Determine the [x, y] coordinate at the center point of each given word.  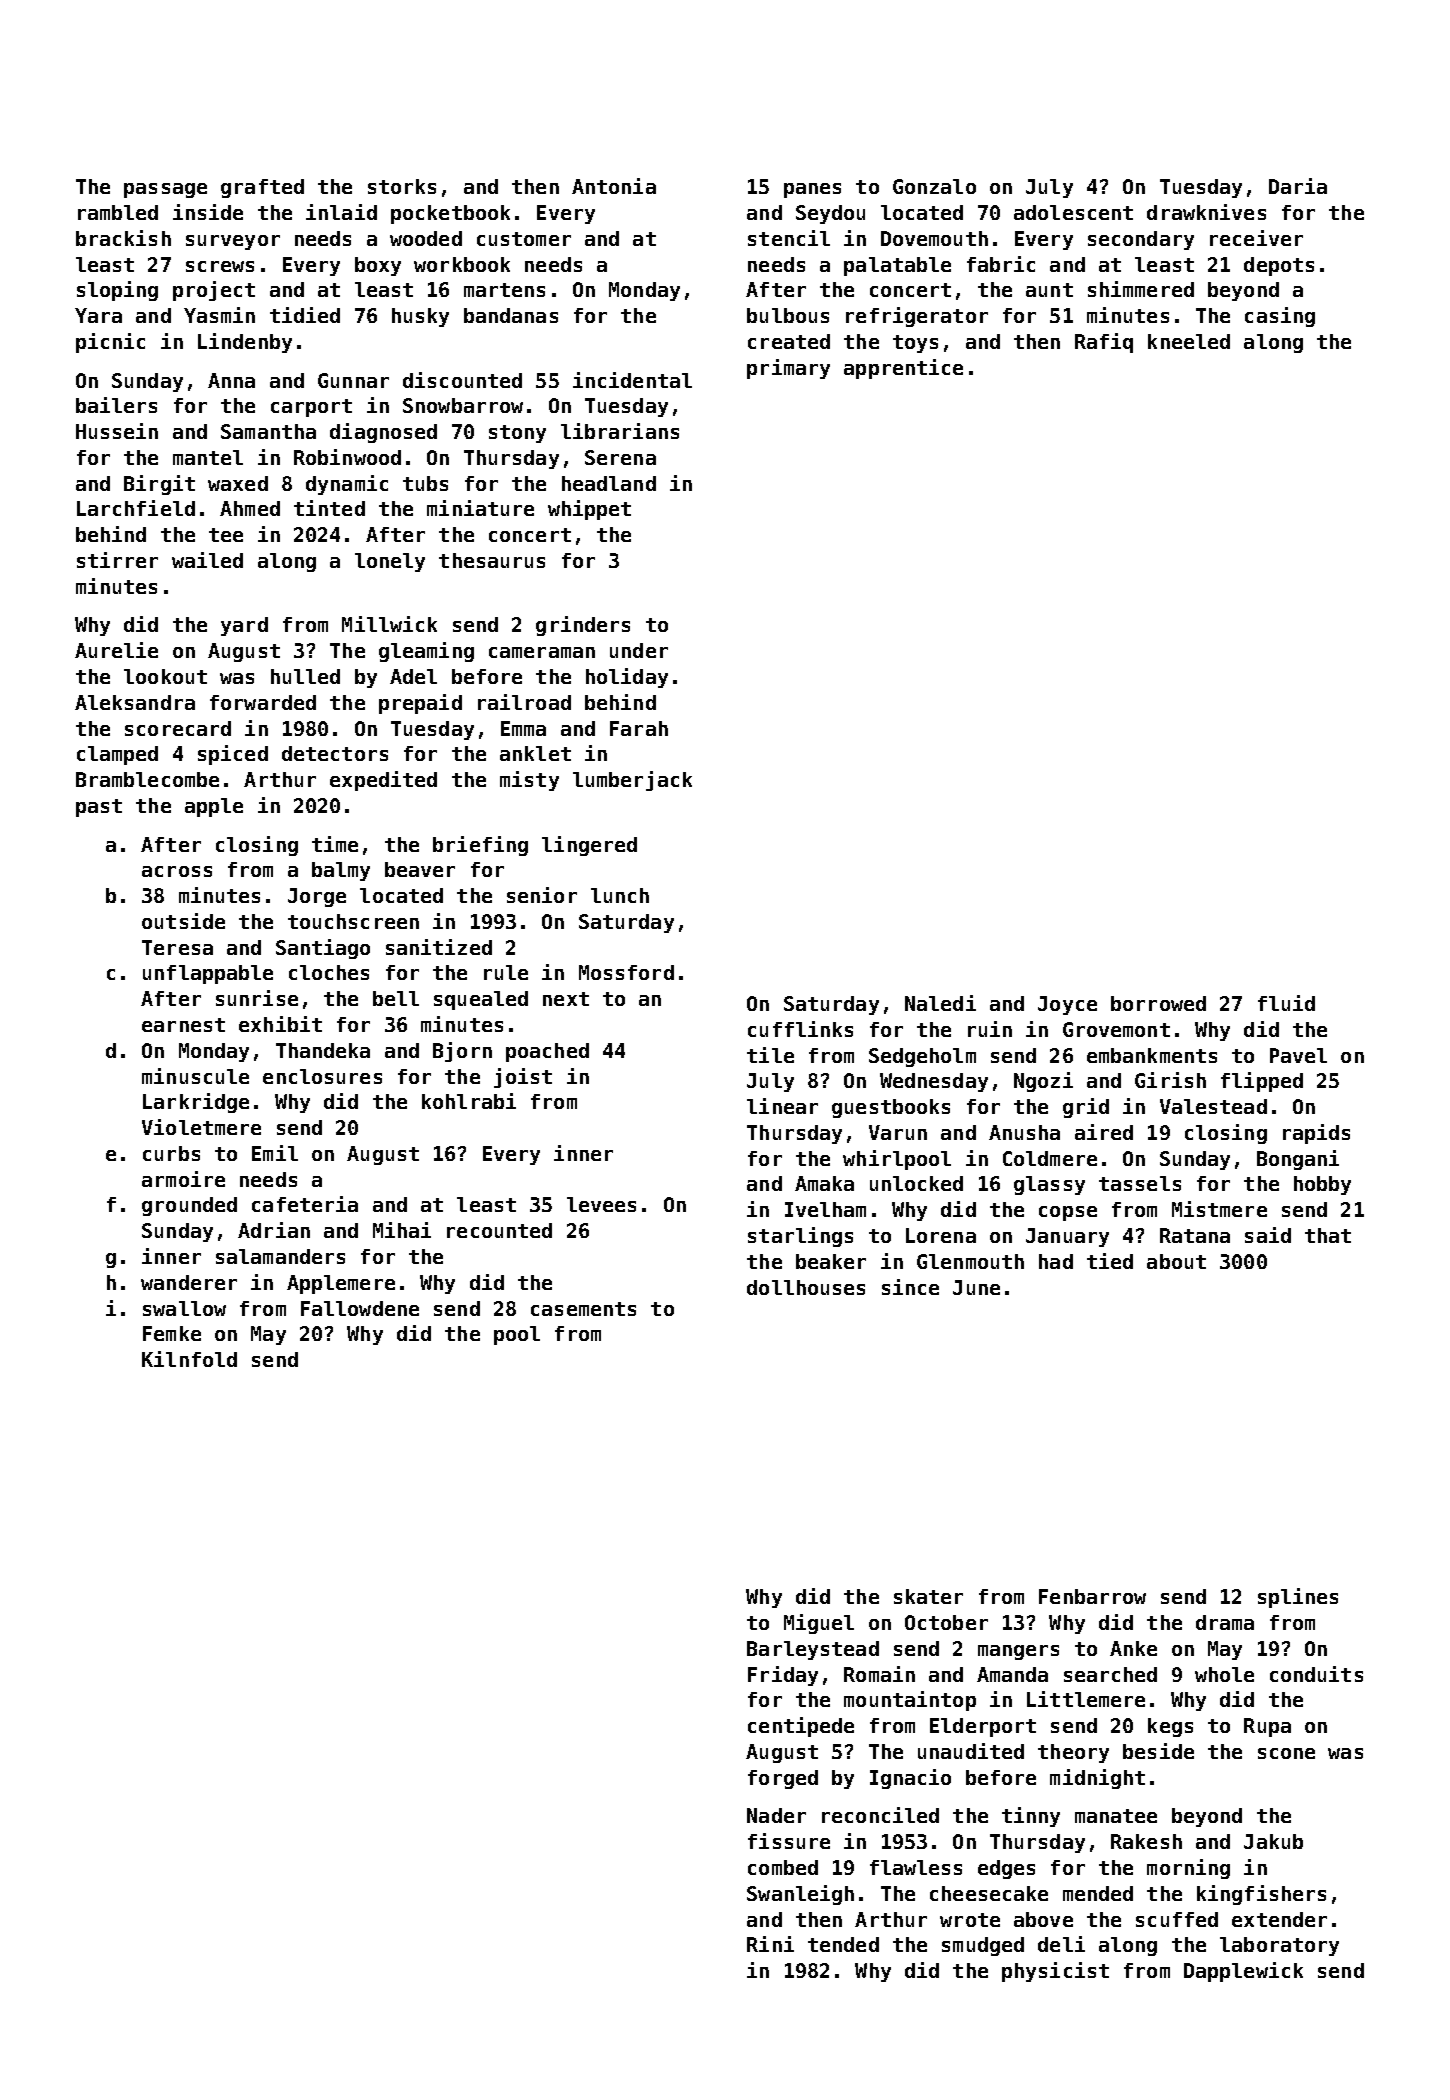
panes [812, 190]
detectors [335, 753]
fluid [1286, 1003]
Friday [783, 1676]
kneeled [1189, 341]
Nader [776, 1815]
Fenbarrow [1092, 1596]
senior [542, 895]
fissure [789, 1841]
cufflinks [800, 1029]
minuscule [195, 1076]
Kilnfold [189, 1359]
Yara [98, 315]
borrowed [1158, 1003]
